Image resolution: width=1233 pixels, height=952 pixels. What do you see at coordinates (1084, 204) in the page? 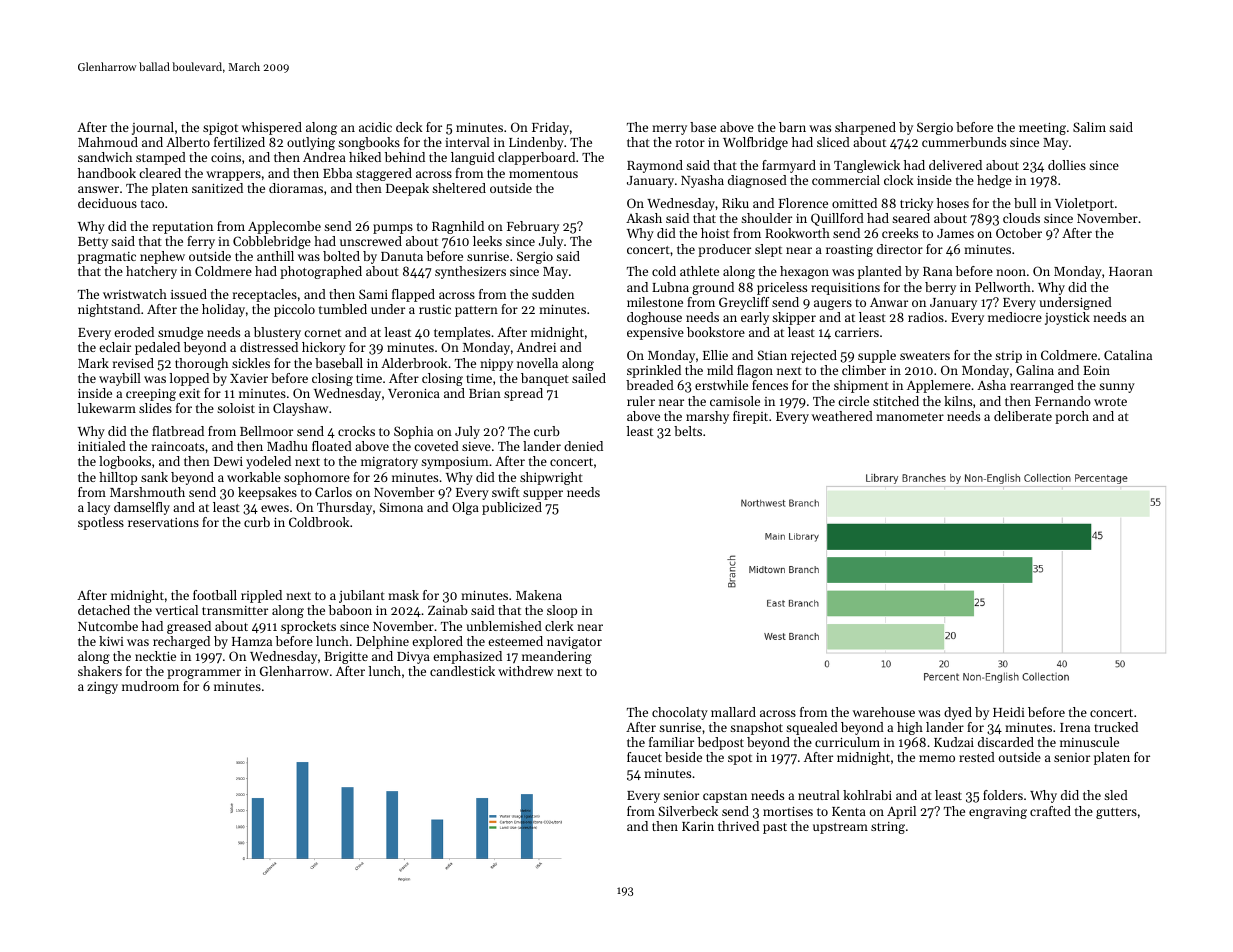
I see `Violetport` at bounding box center [1084, 204].
